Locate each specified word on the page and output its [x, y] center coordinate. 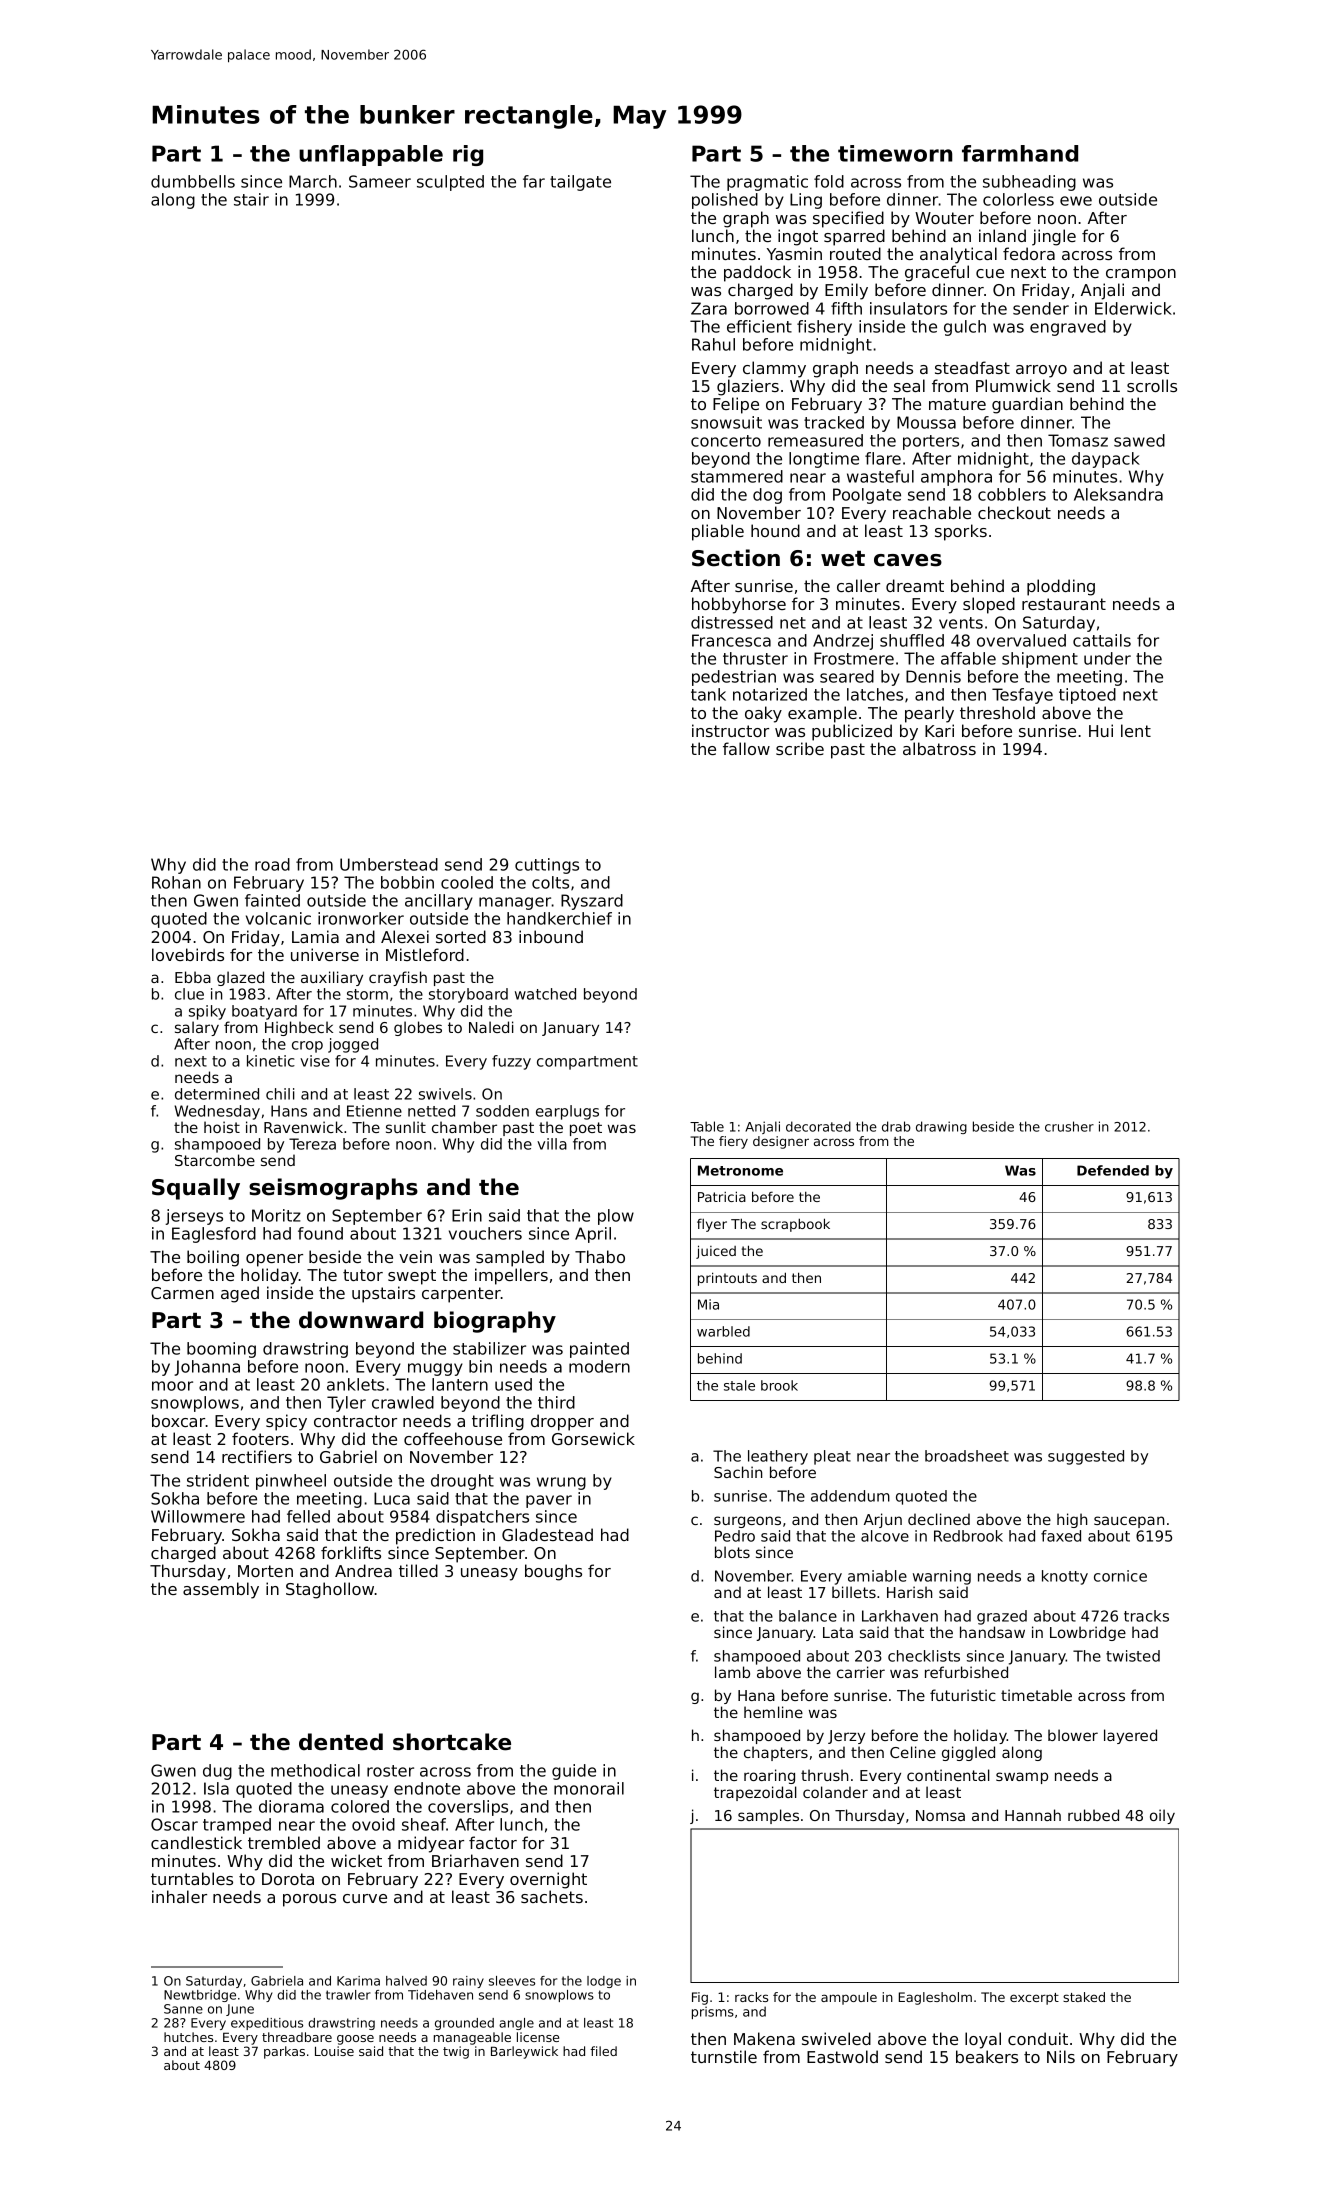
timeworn [895, 153]
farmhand [1020, 153]
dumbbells [193, 181]
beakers [987, 2056]
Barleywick [524, 2052]
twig [456, 2052]
